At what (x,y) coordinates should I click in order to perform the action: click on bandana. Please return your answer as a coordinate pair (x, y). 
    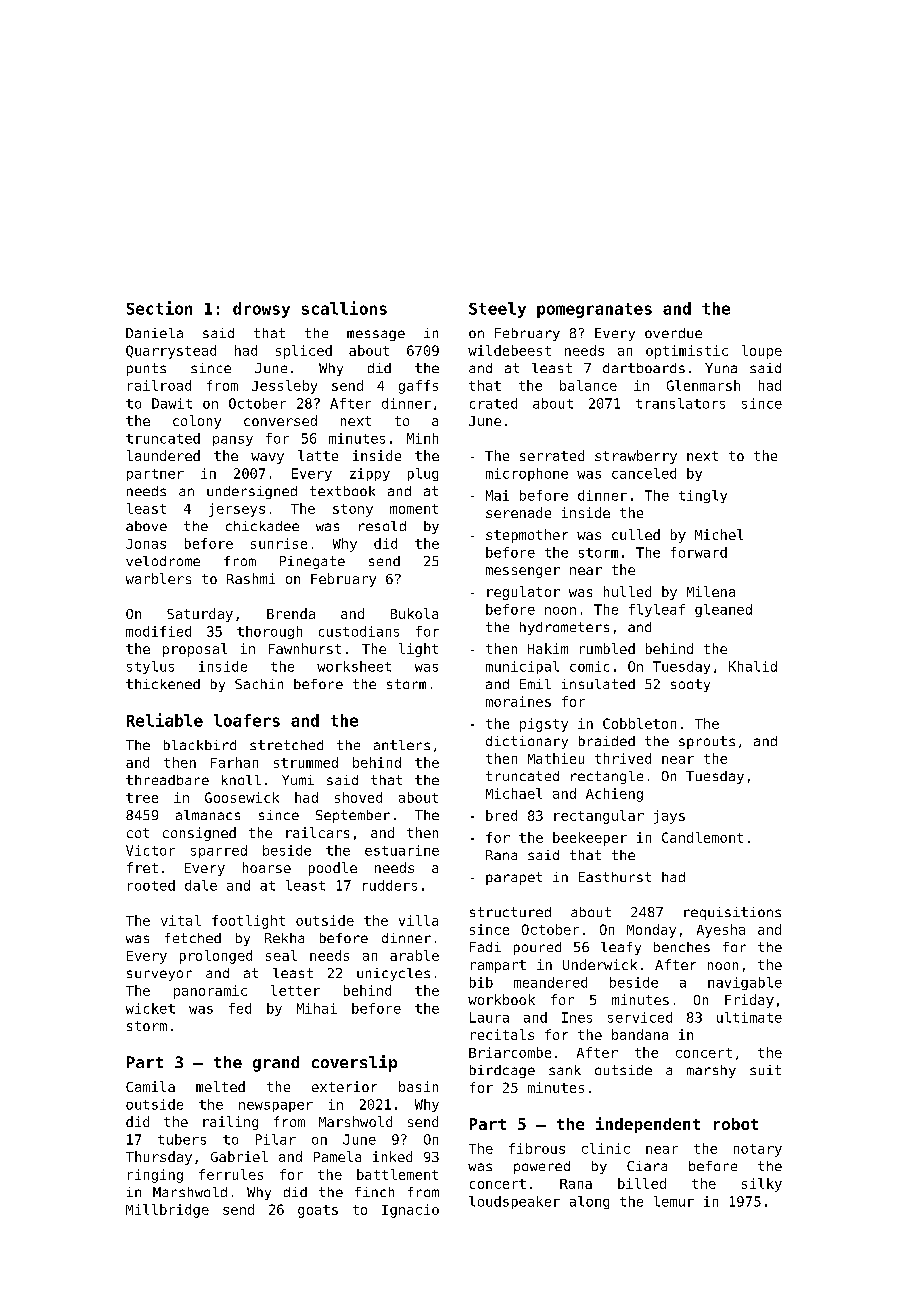
    Looking at the image, I should click on (640, 1034).
